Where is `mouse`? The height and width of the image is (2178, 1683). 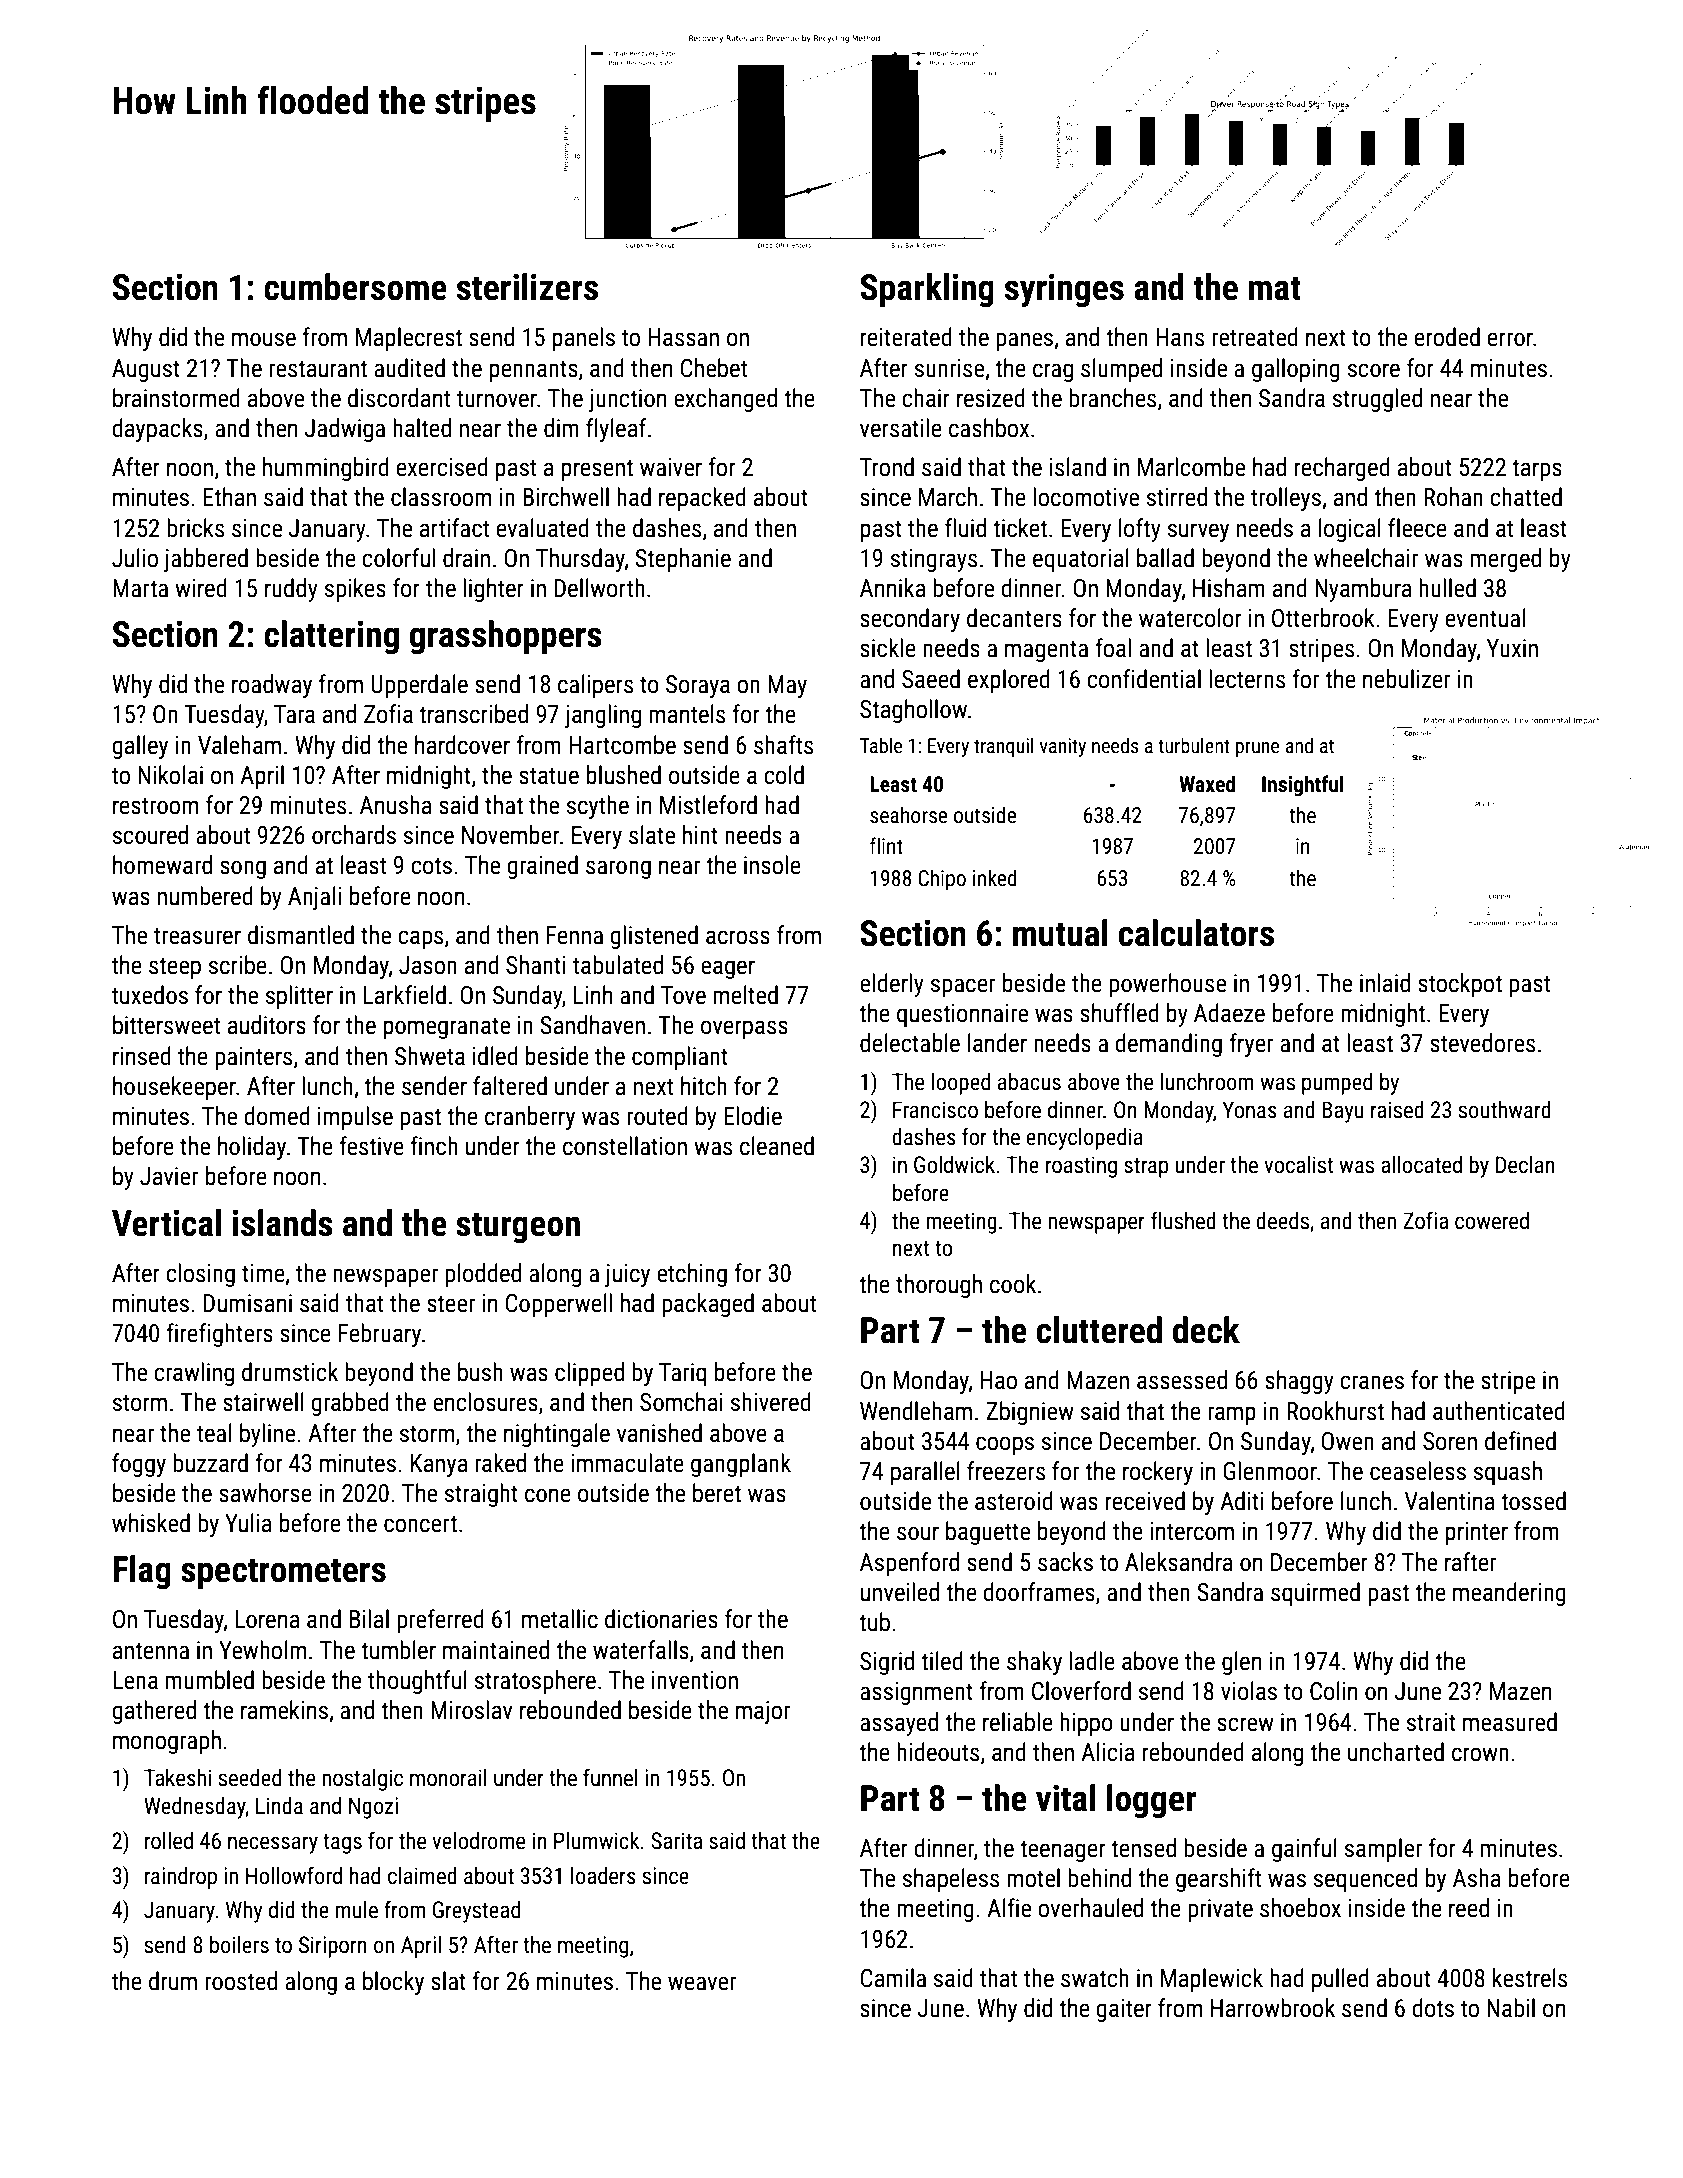 mouse is located at coordinates (264, 339).
